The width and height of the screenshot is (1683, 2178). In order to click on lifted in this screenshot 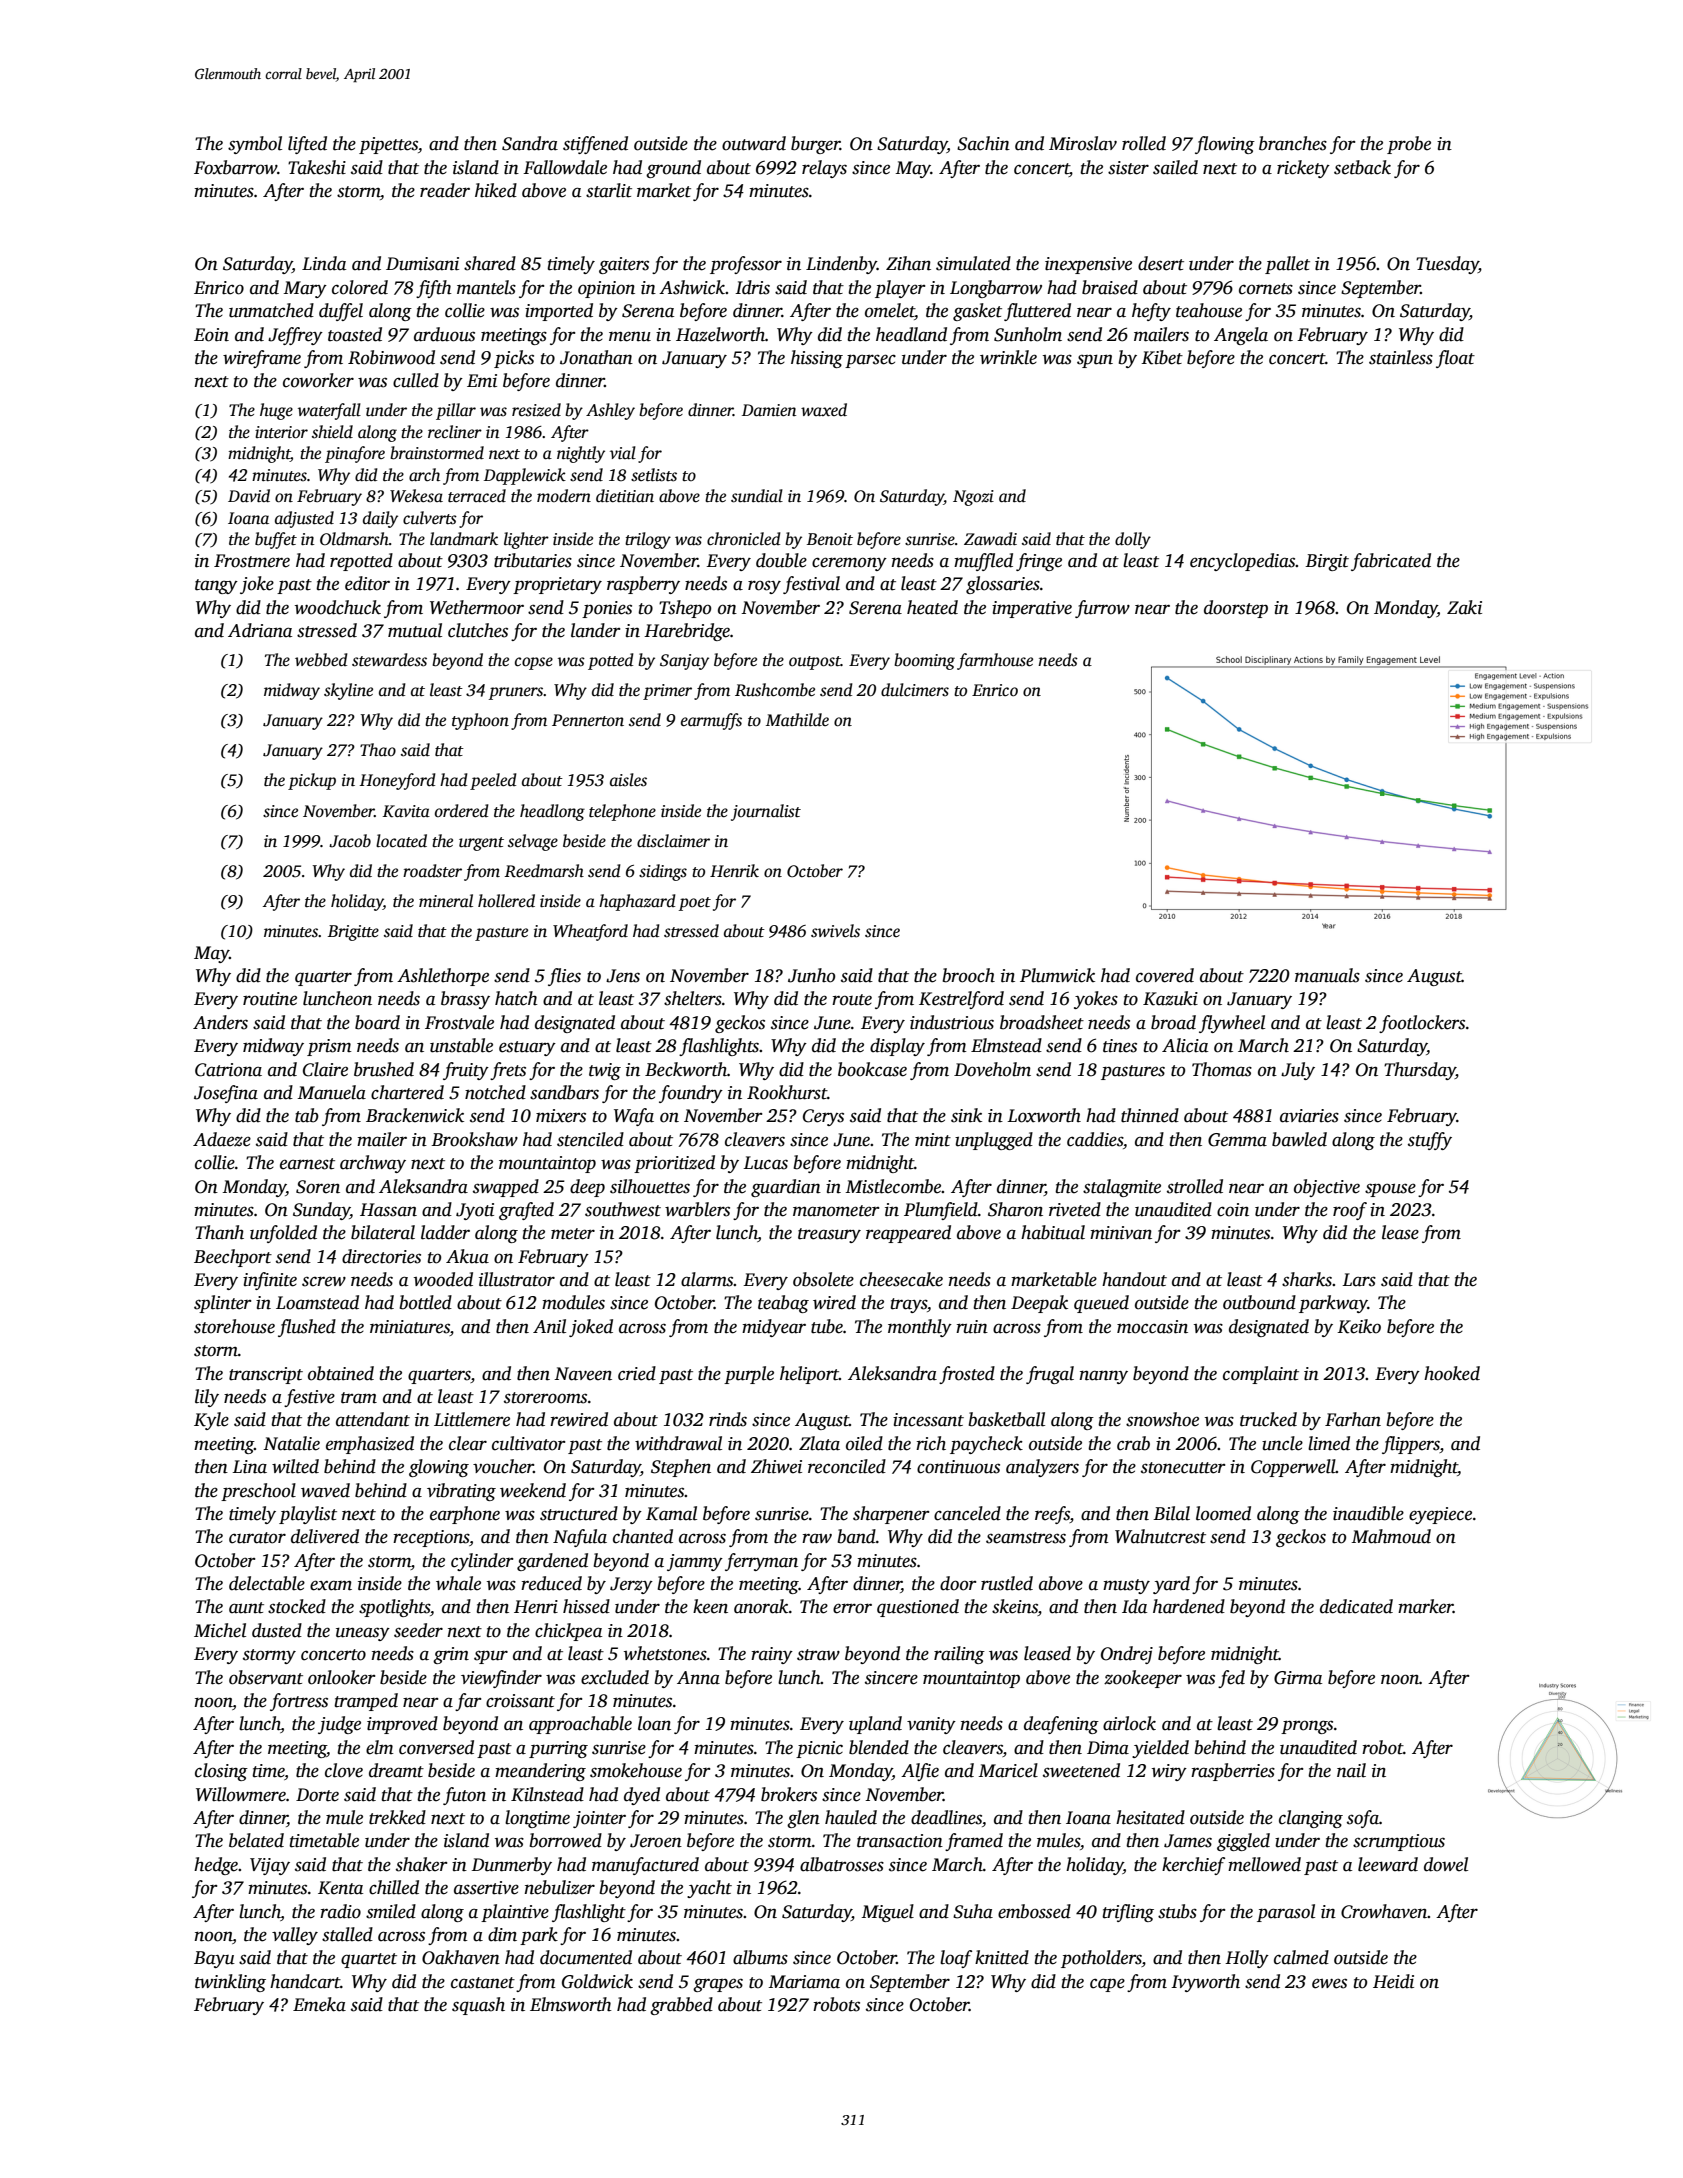, I will do `click(307, 145)`.
